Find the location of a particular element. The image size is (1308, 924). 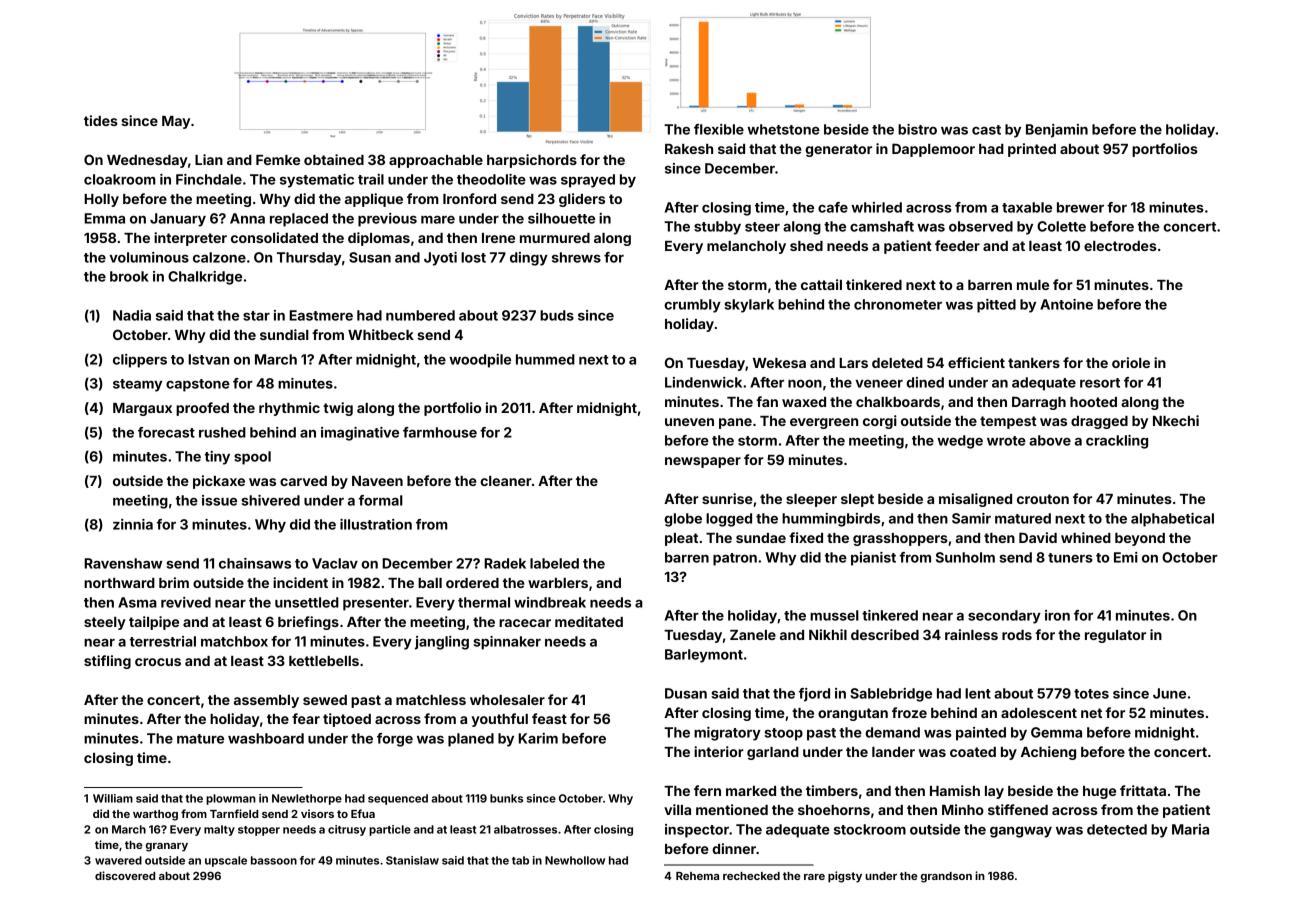

bassoon is located at coordinates (274, 860).
